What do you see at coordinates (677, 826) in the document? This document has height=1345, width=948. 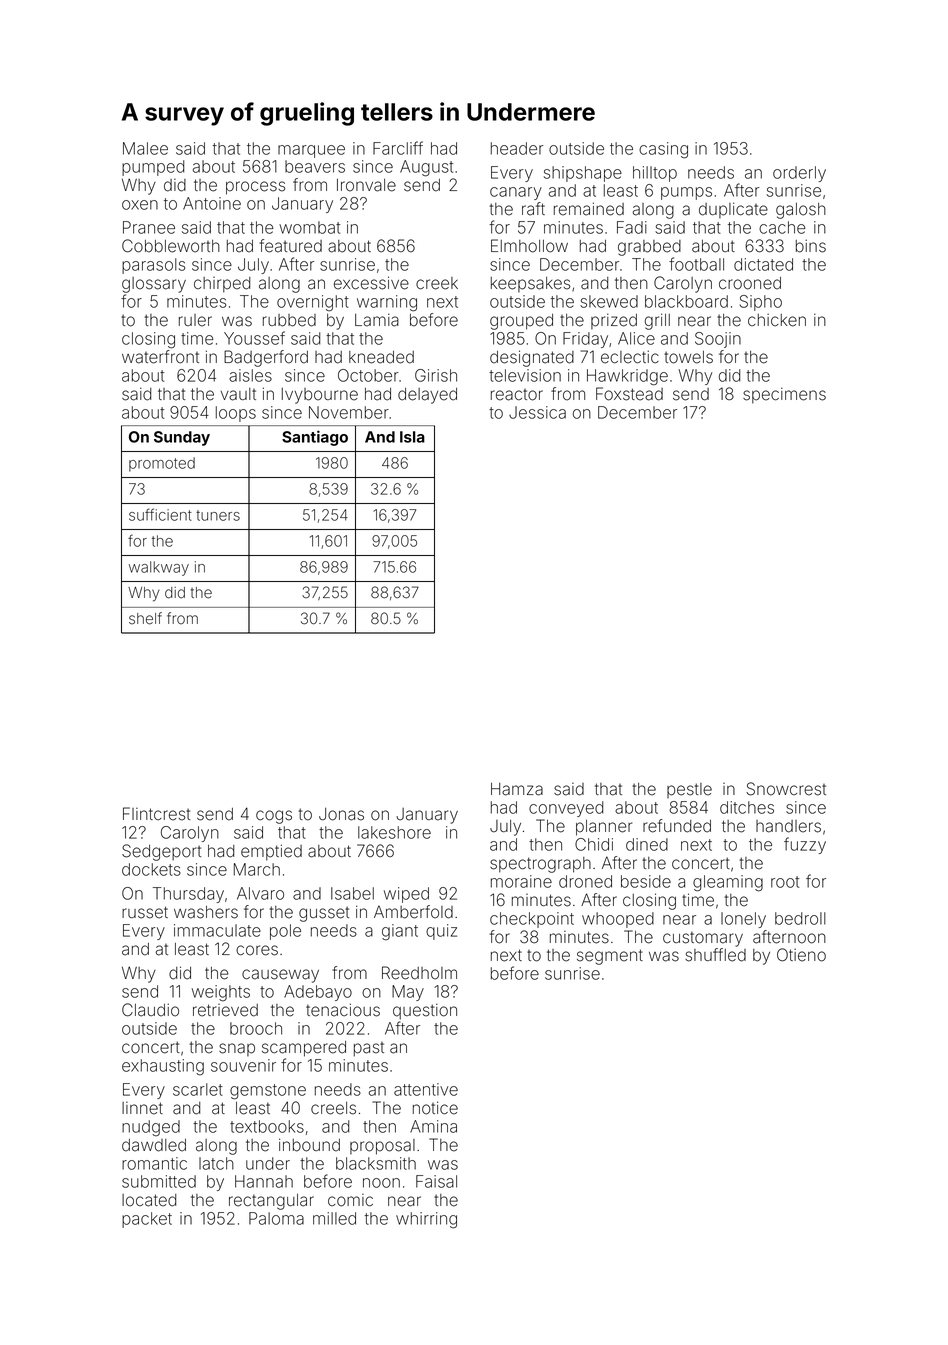 I see `refunded` at bounding box center [677, 826].
